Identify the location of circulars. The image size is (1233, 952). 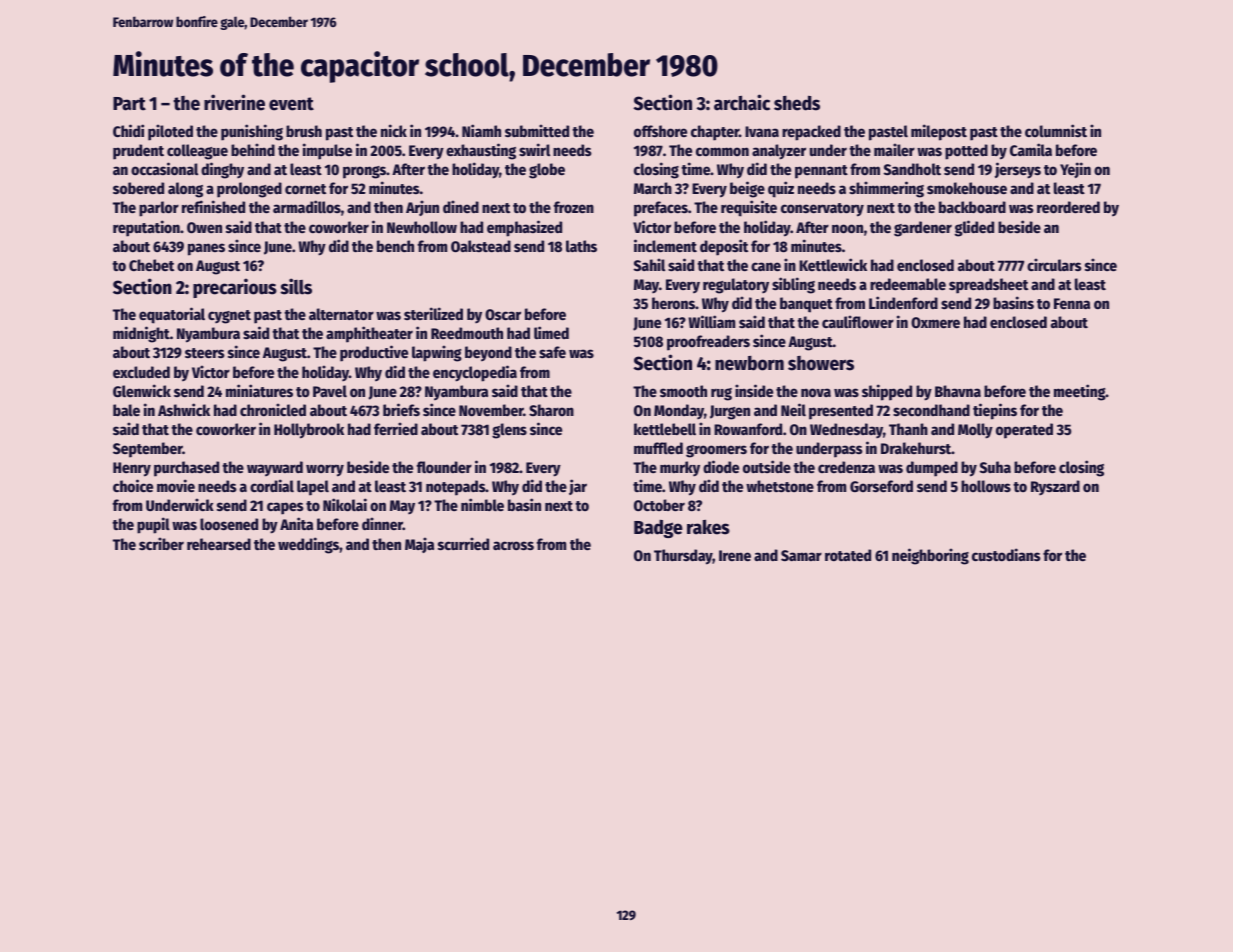
(1054, 264).
